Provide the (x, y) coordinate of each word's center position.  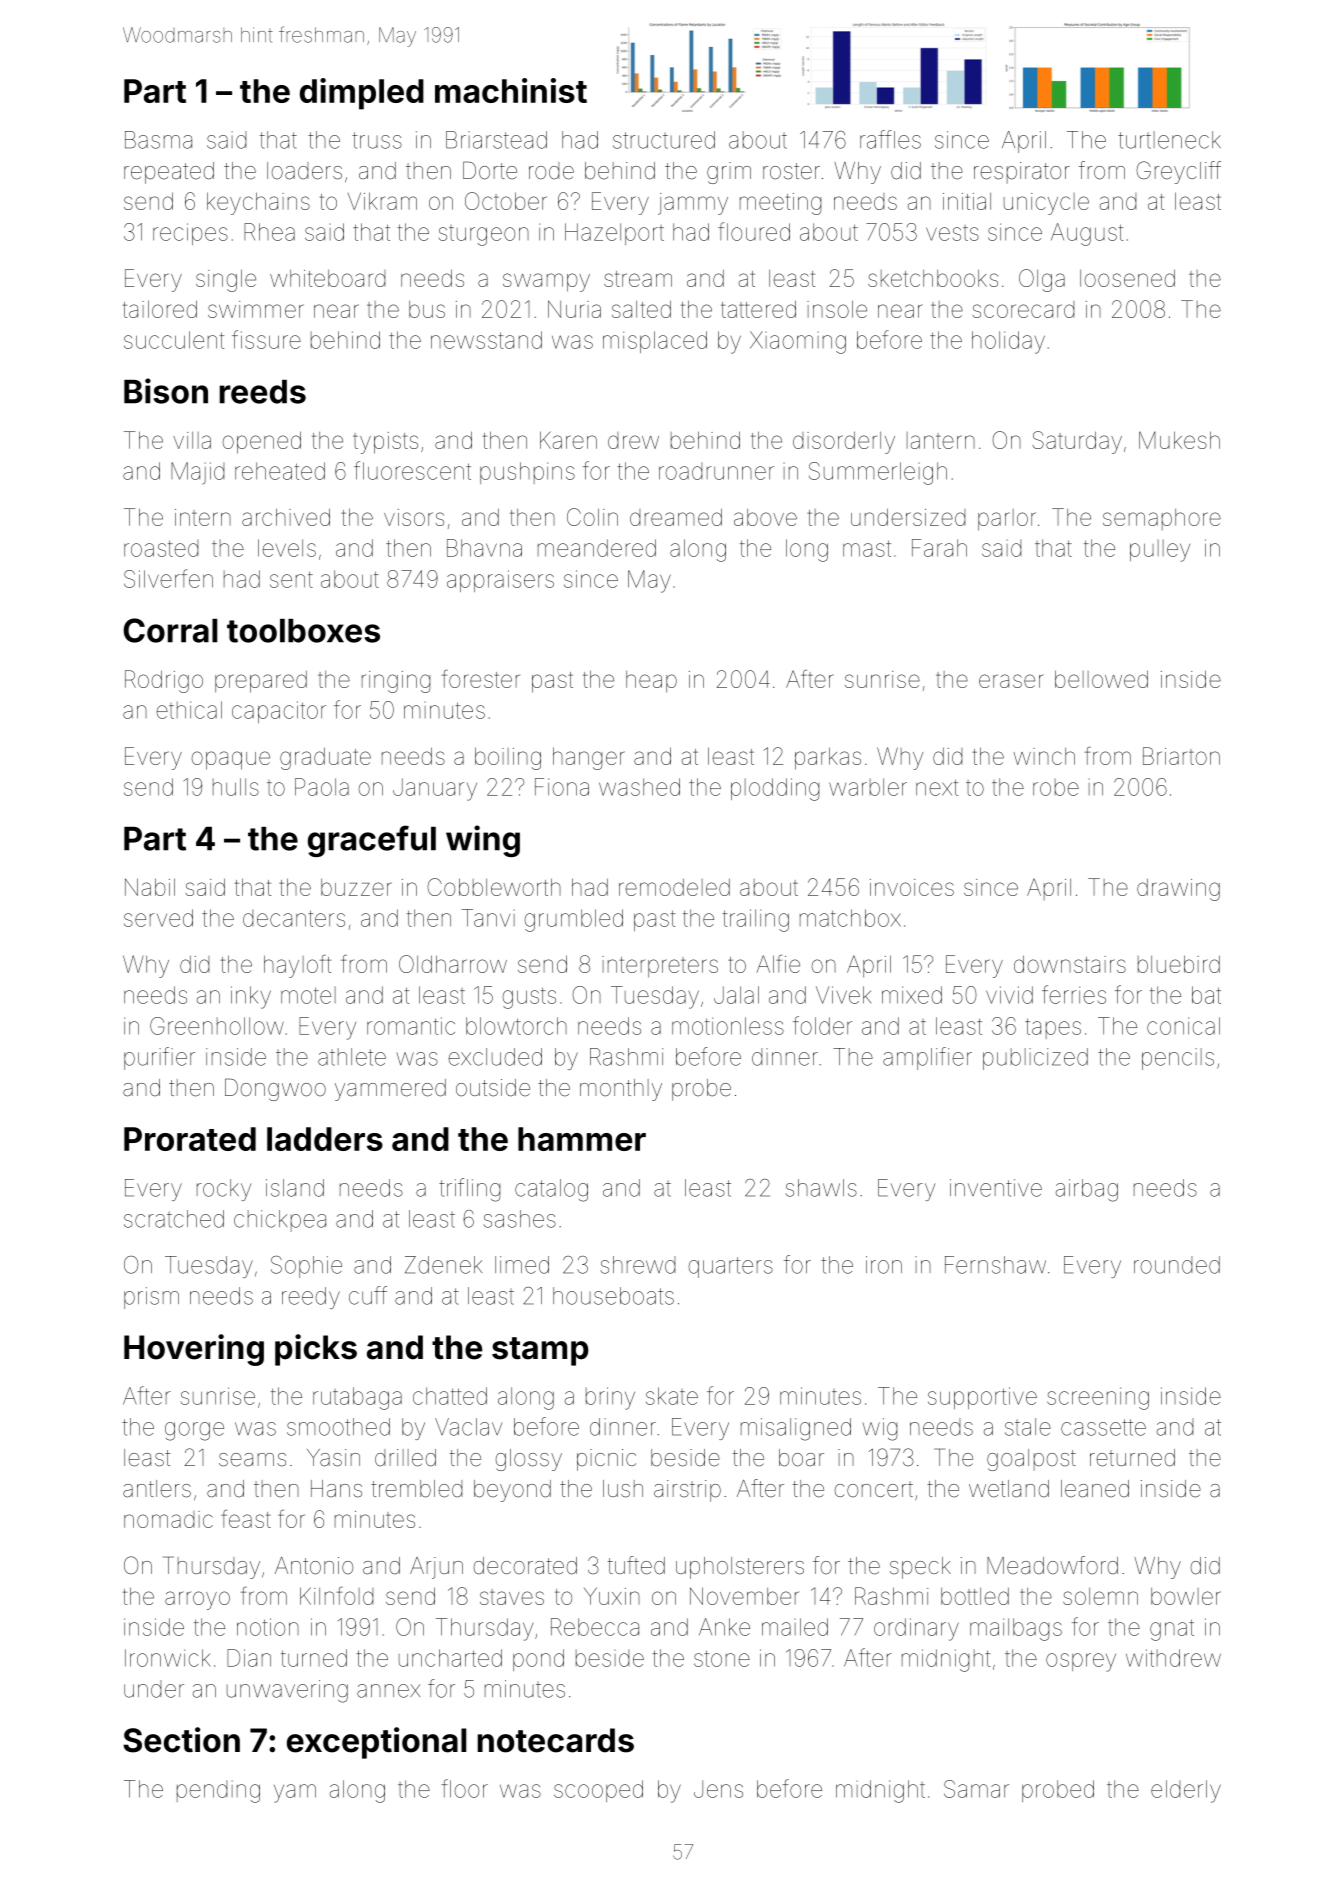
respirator (1022, 173)
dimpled (362, 94)
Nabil (150, 887)
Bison (166, 391)
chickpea (280, 1221)
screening (1098, 1398)
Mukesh (1179, 440)
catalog (551, 1190)
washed (639, 787)
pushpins (527, 473)
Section (181, 1740)
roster (791, 171)
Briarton (1181, 756)
